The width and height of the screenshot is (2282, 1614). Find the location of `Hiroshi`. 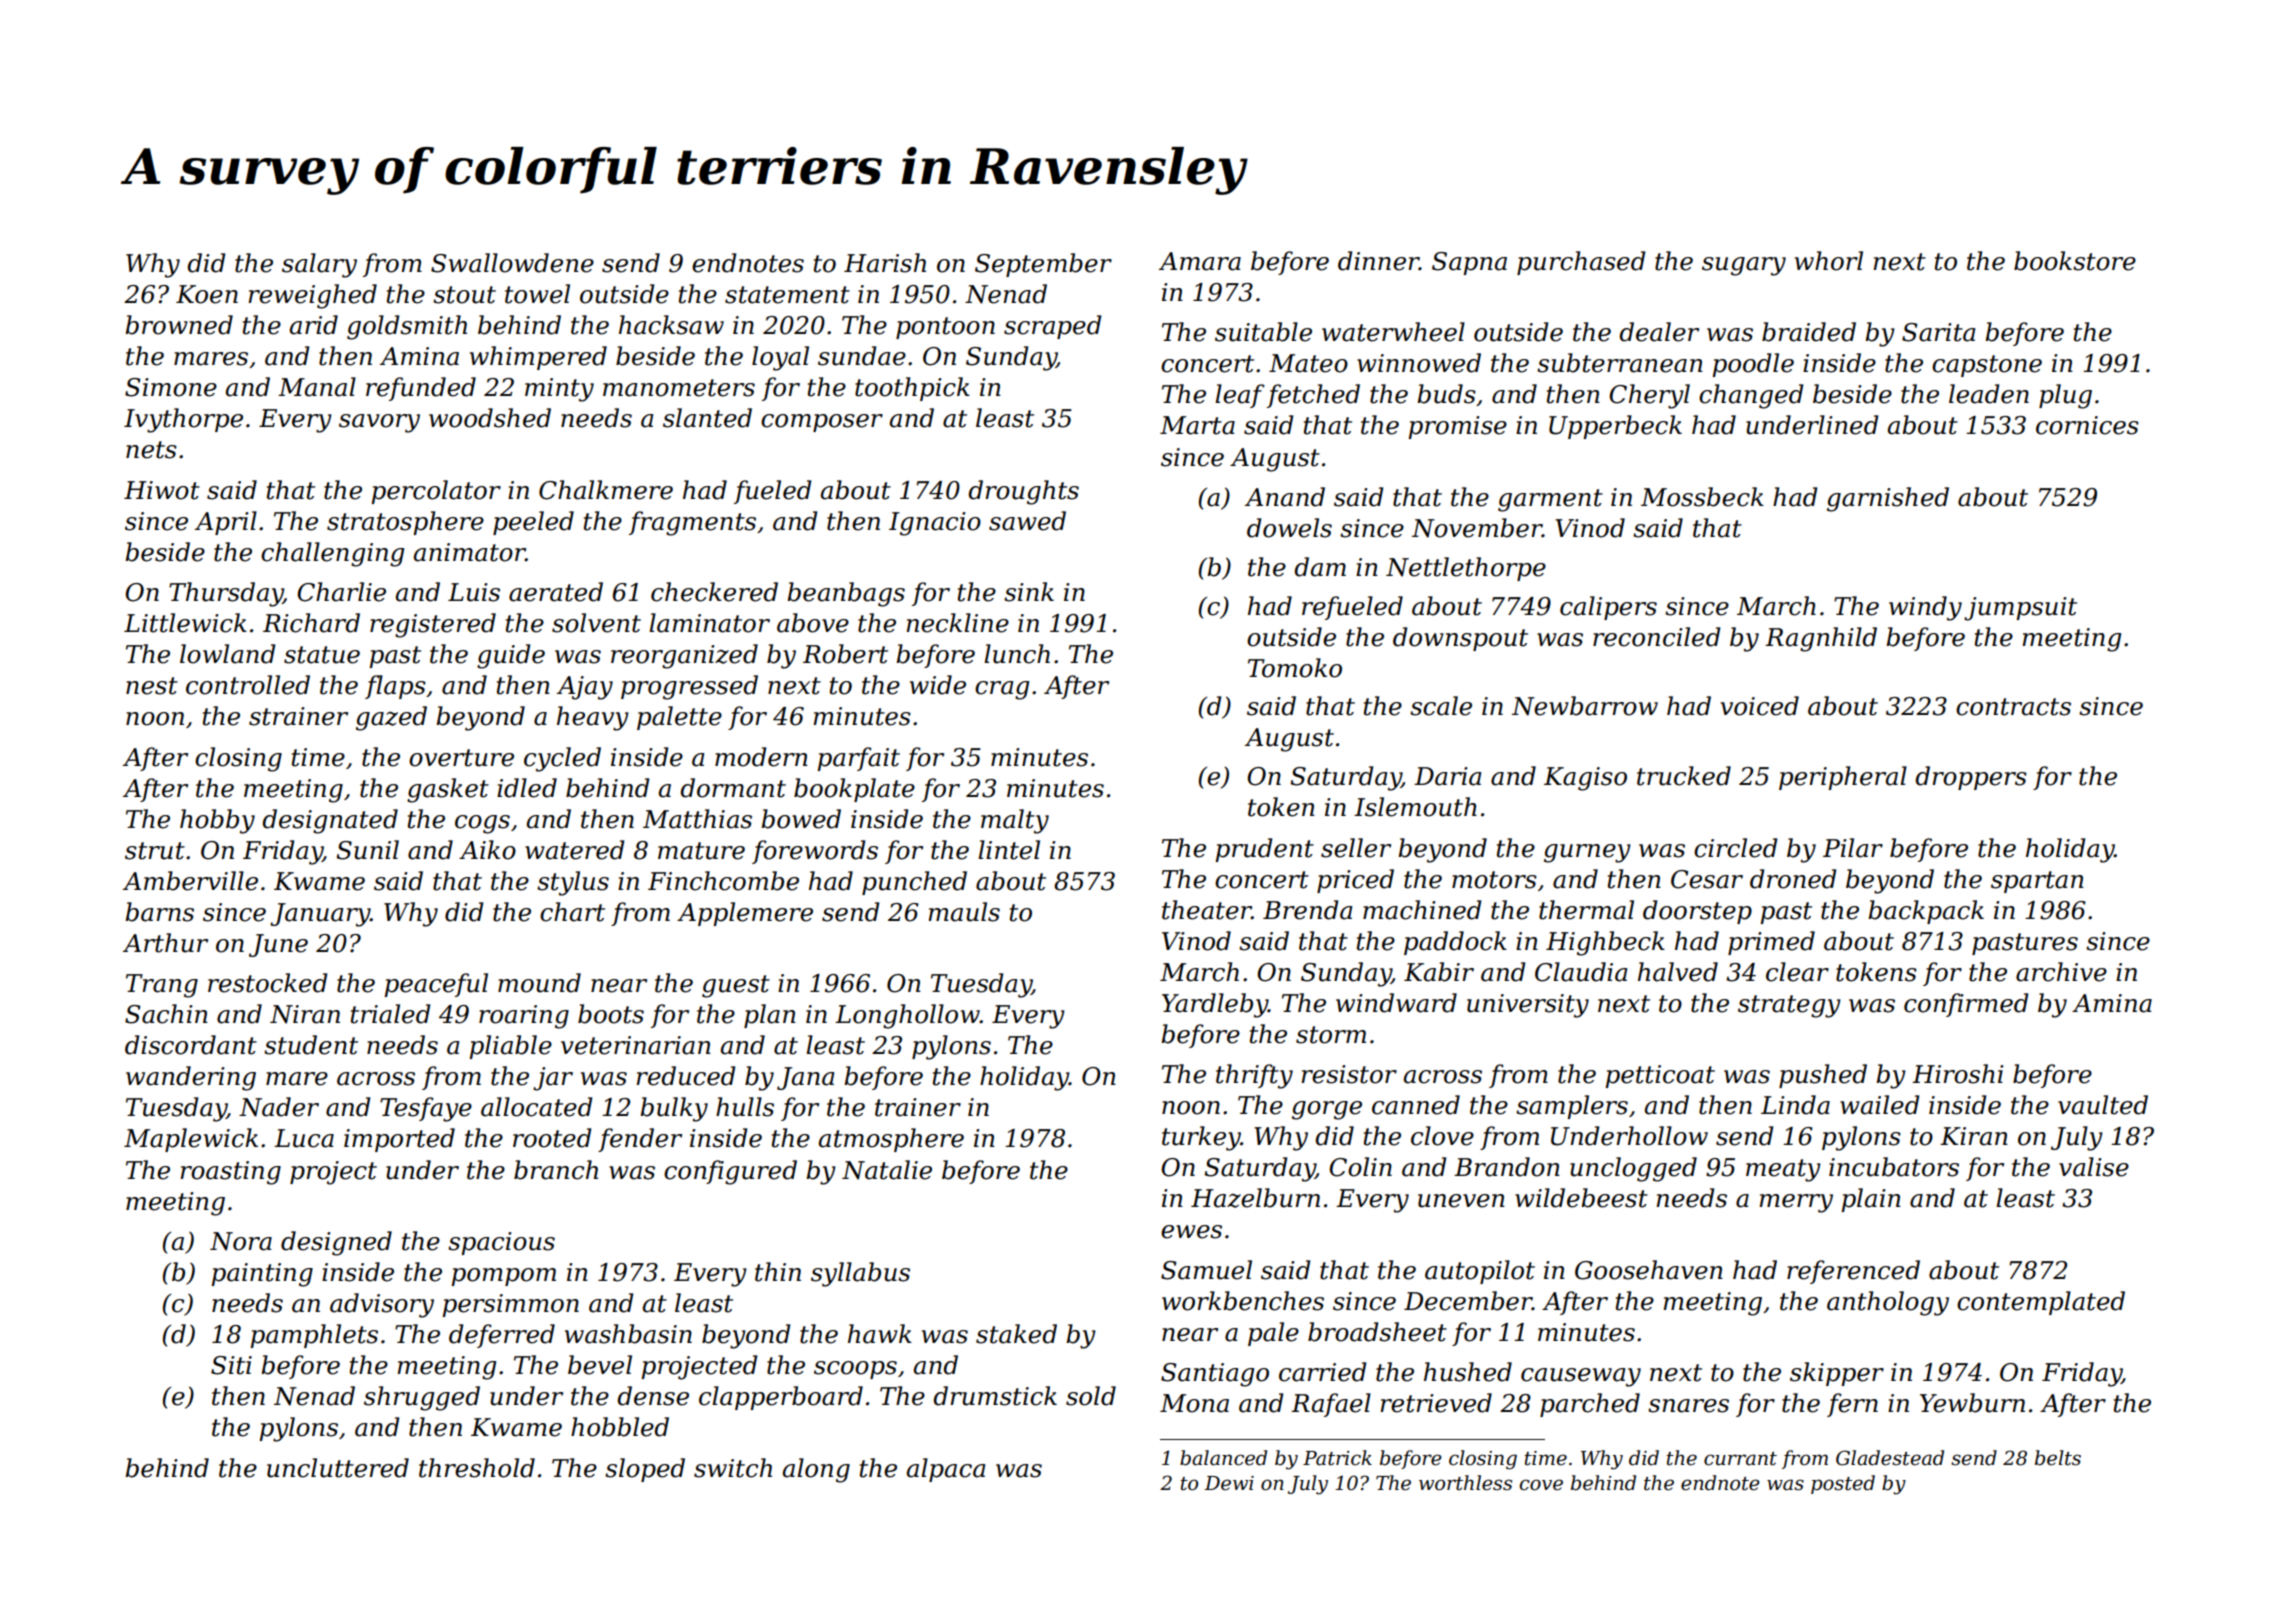

Hiroshi is located at coordinates (1958, 1074).
